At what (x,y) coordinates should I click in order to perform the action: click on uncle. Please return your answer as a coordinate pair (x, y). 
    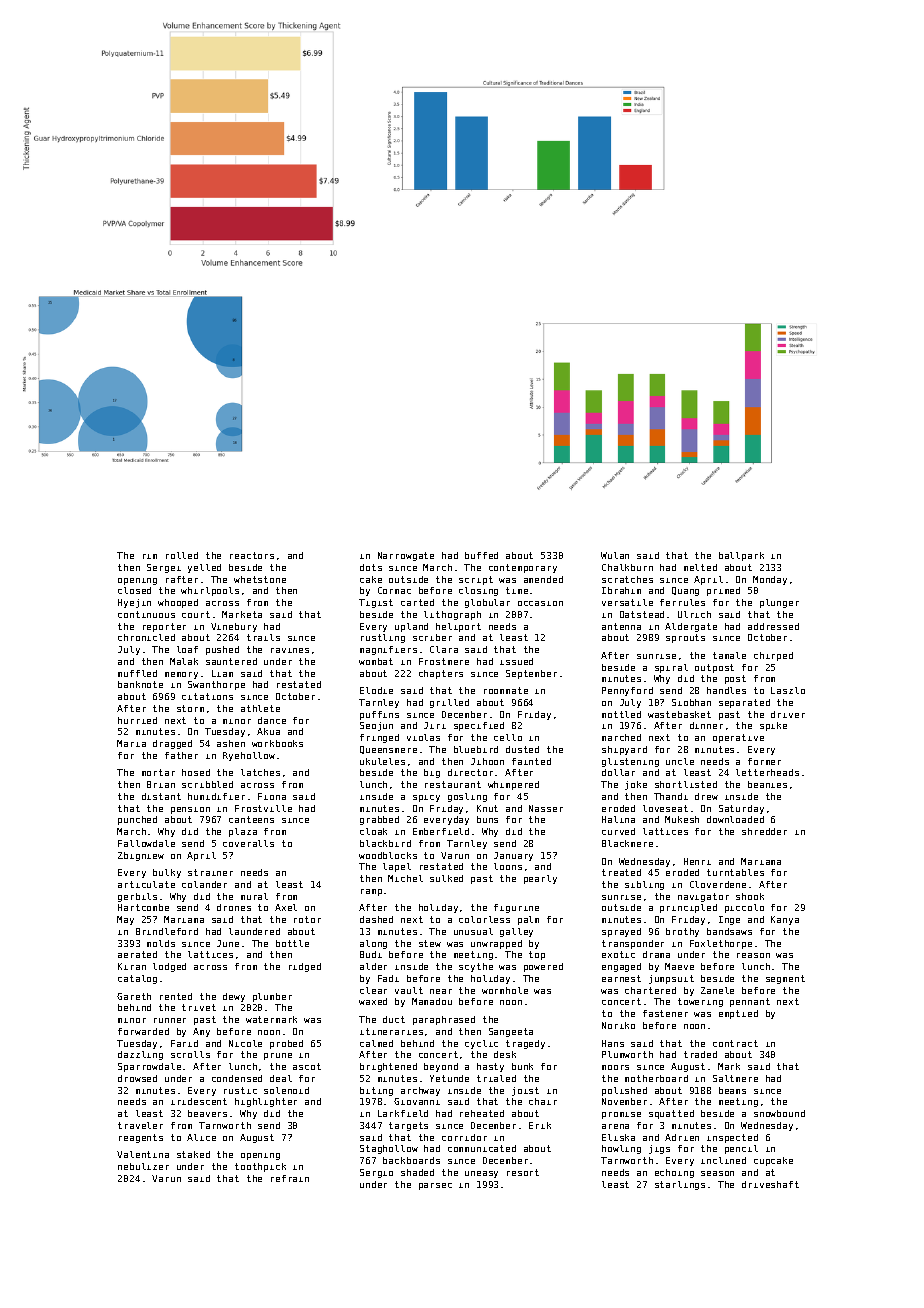
    Looking at the image, I should click on (680, 761).
